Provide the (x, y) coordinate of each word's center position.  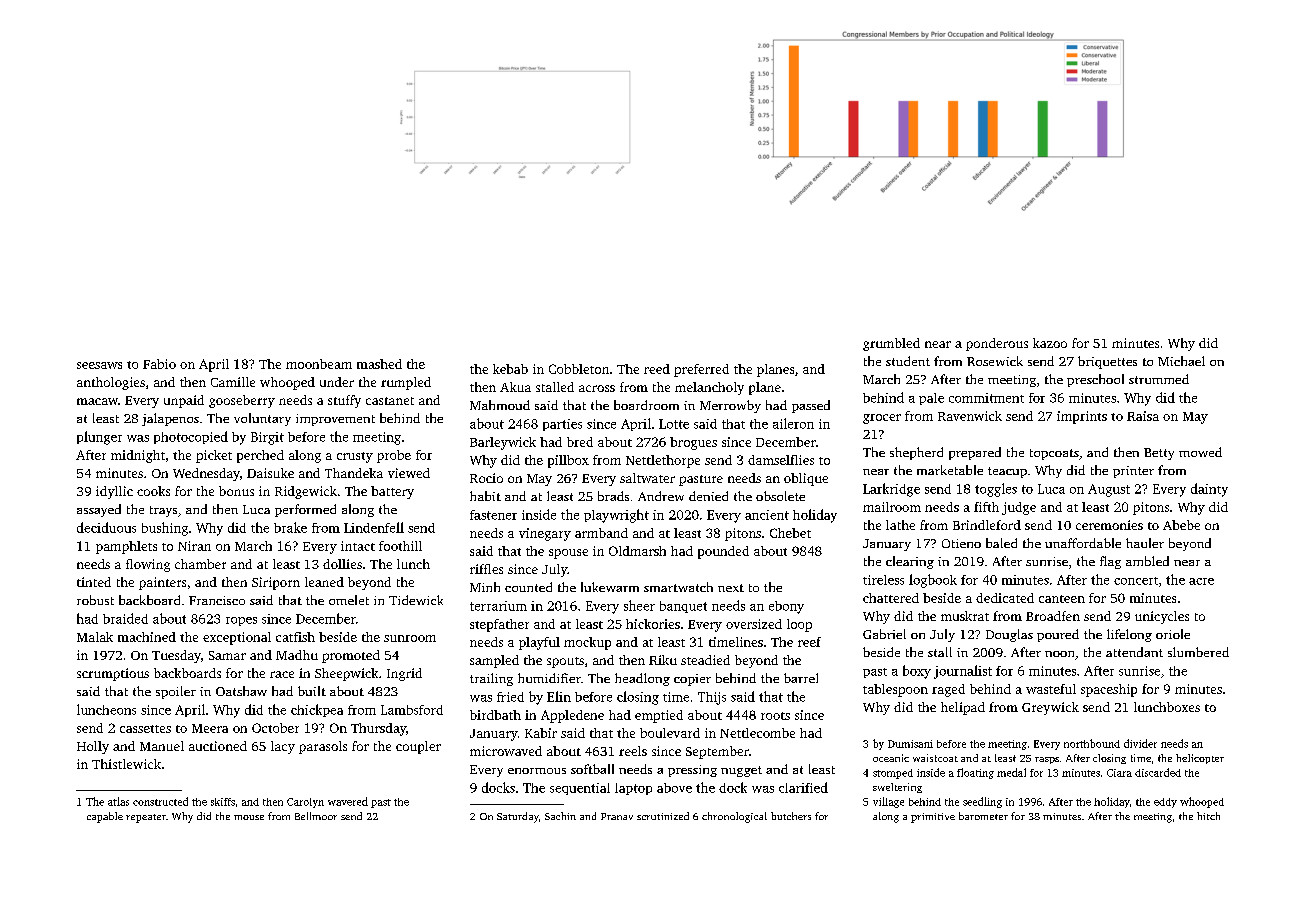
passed (811, 406)
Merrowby (730, 406)
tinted (94, 582)
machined (147, 637)
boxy (917, 672)
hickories (653, 624)
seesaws (99, 365)
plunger (99, 438)
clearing (910, 562)
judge (1019, 508)
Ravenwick (970, 416)
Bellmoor (316, 816)
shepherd (916, 453)
